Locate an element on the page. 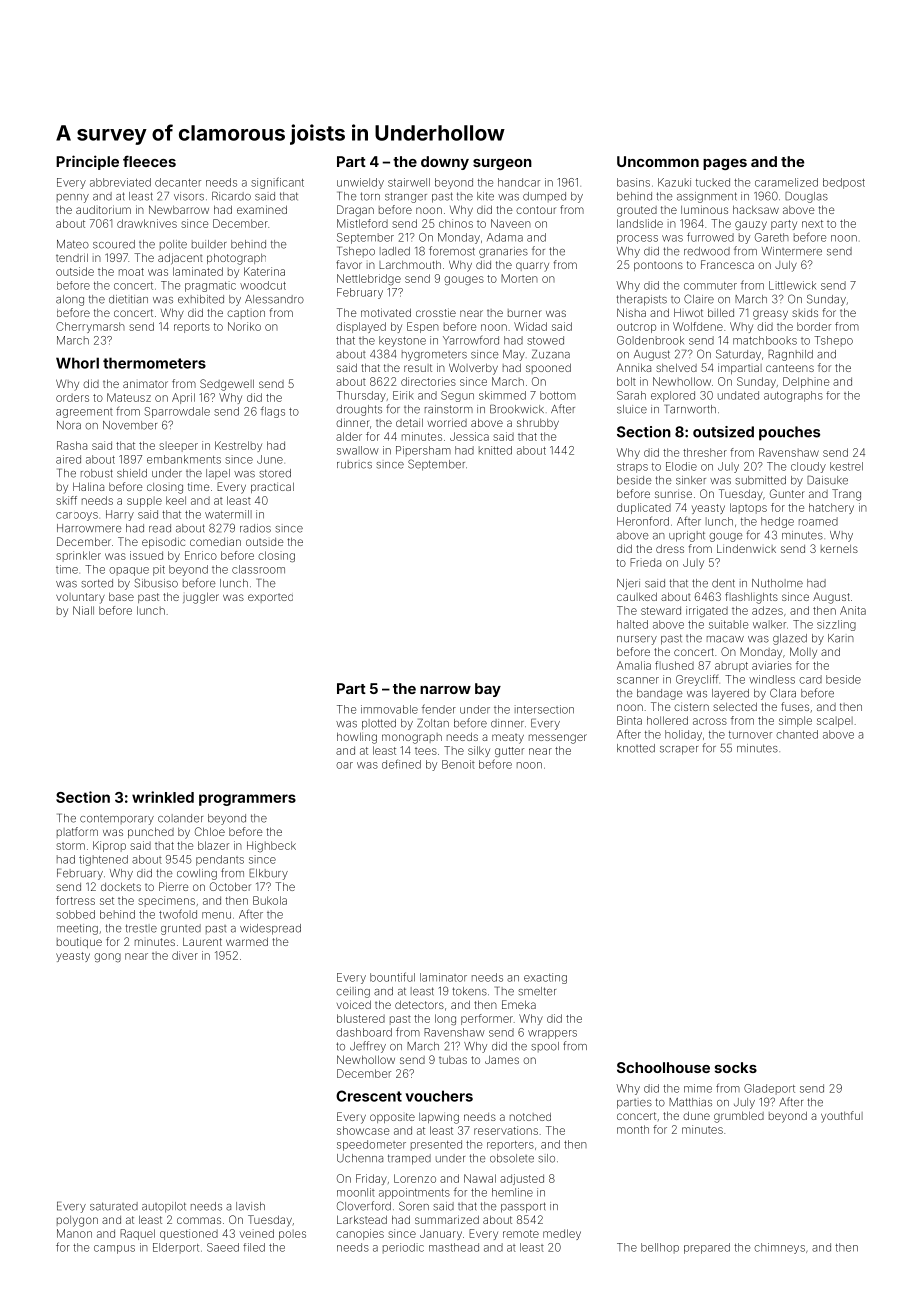 The height and width of the page is (1308, 924). Manon is located at coordinates (74, 1233).
